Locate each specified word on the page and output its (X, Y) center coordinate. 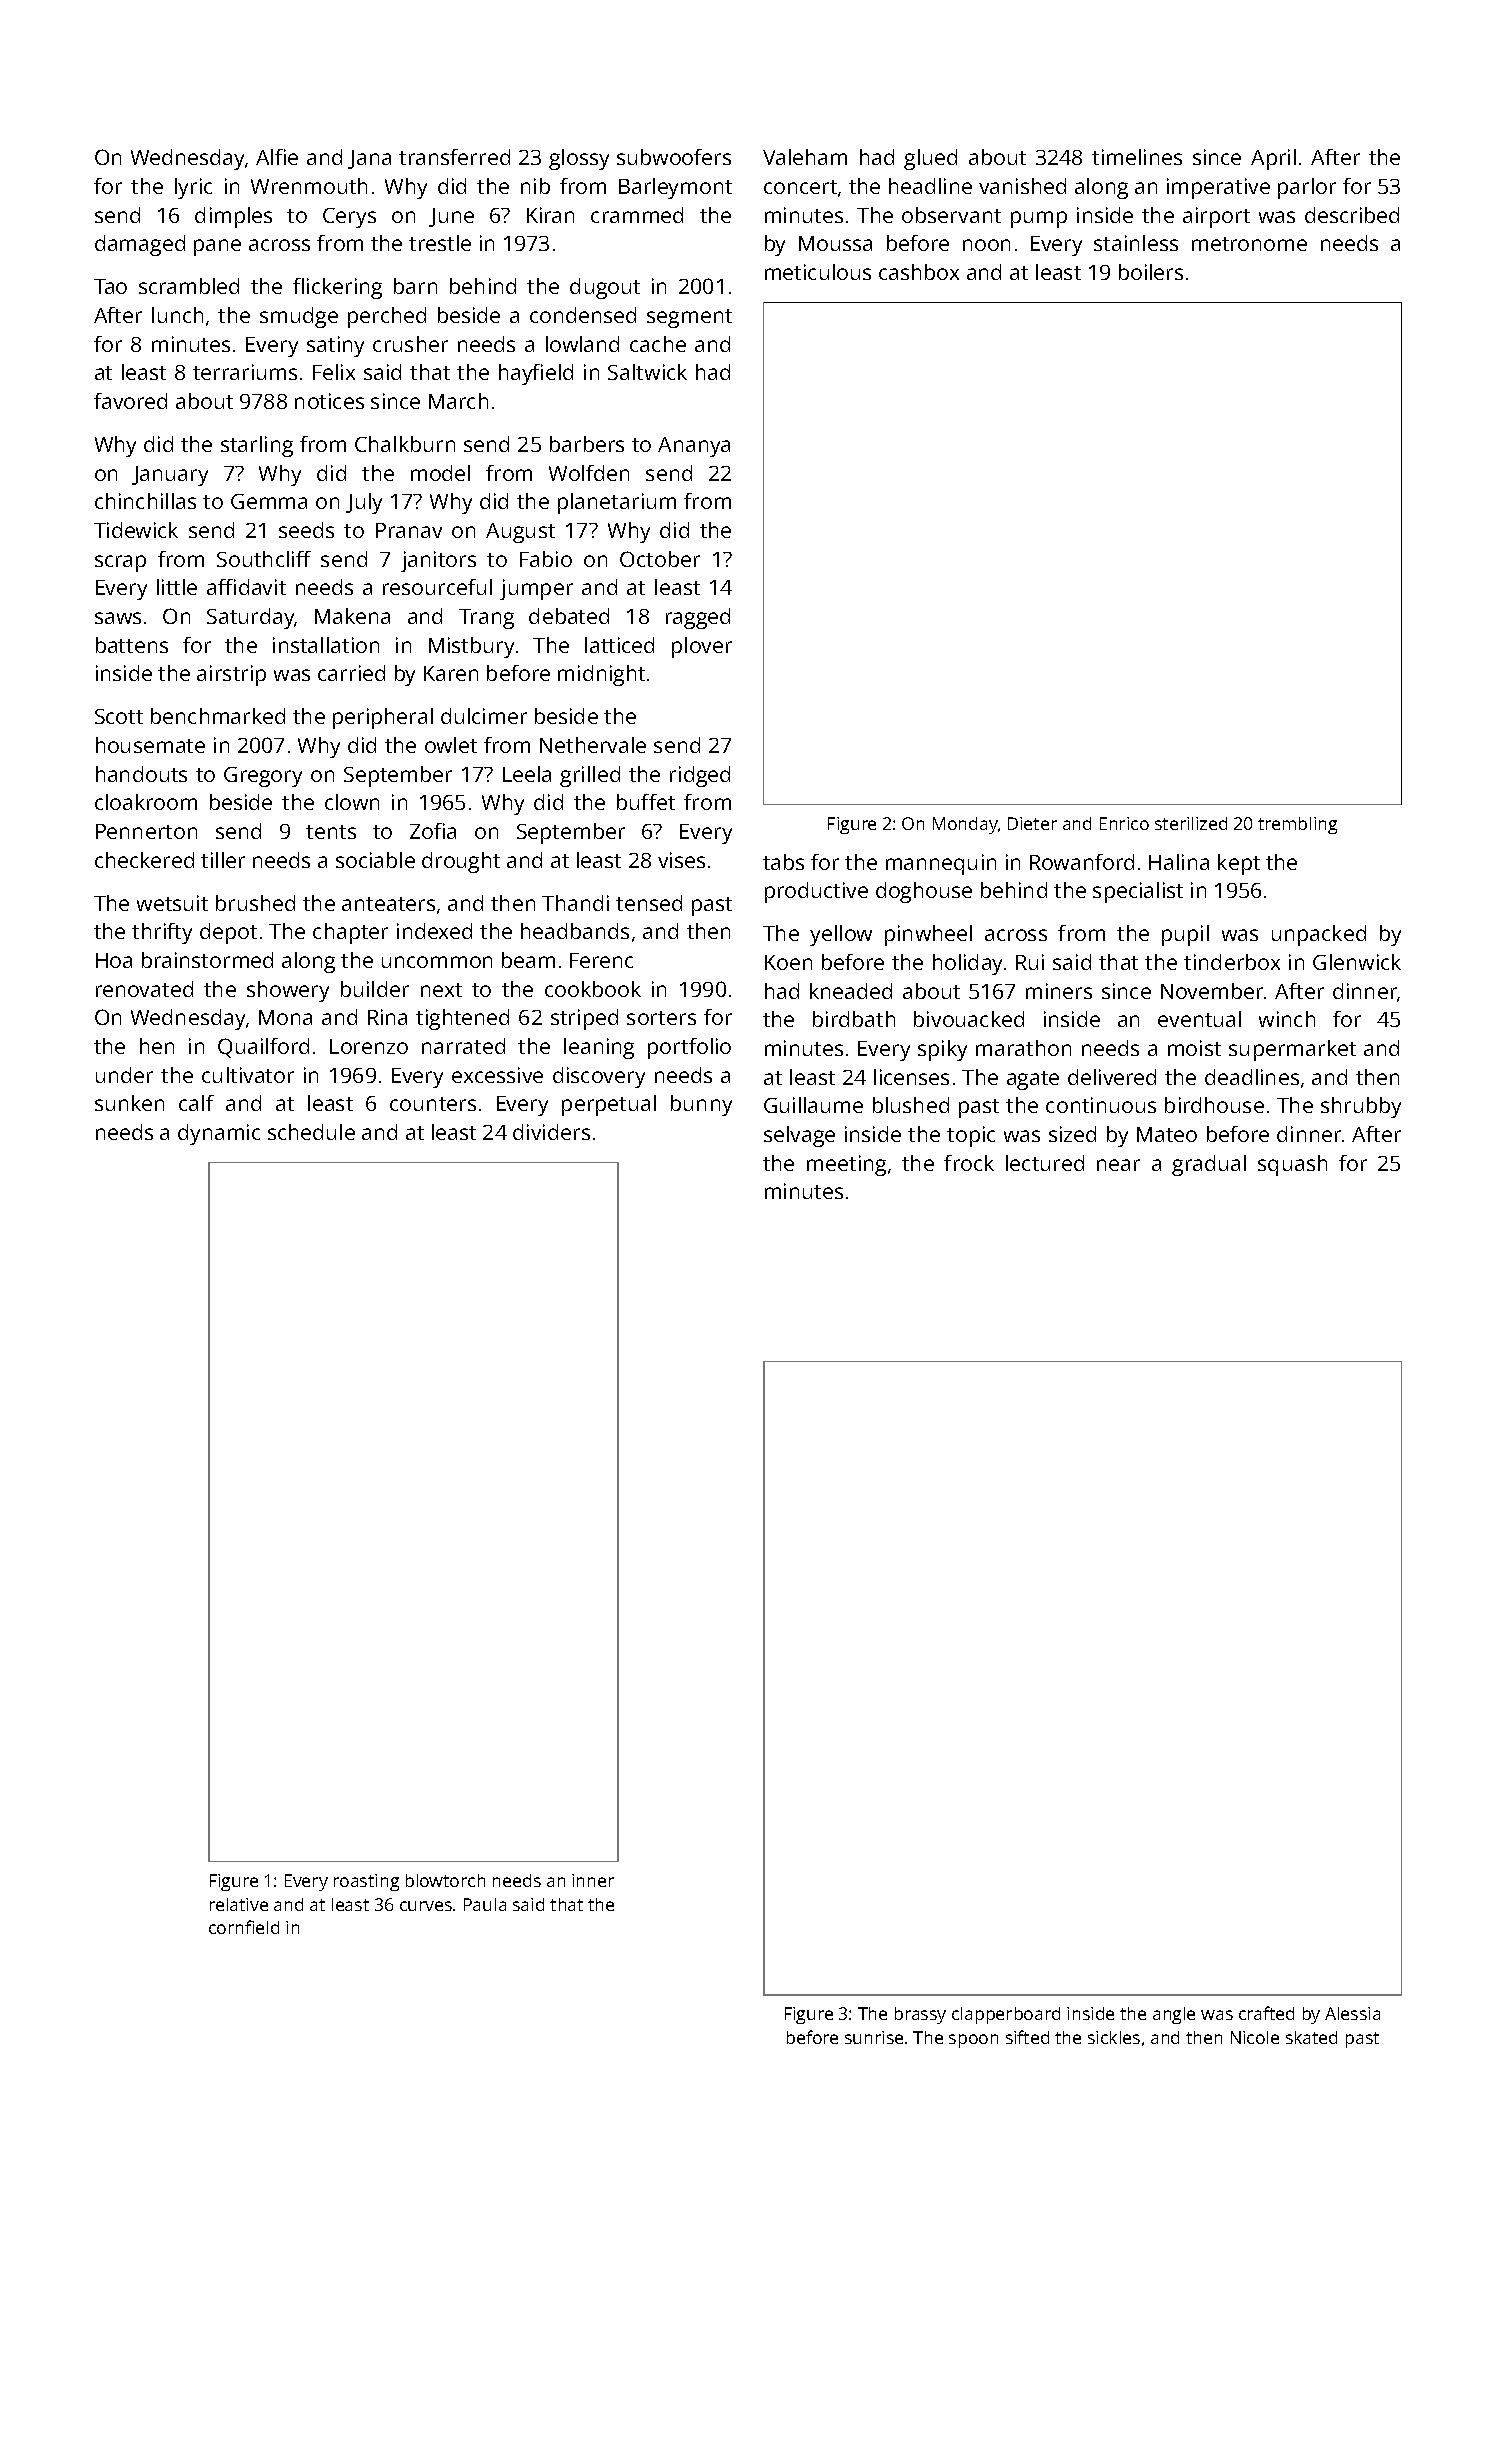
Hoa (114, 960)
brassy (920, 2015)
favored (130, 401)
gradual (1209, 1165)
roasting (366, 1882)
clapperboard (1006, 2015)
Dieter (1032, 823)
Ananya (694, 447)
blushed (911, 1105)
